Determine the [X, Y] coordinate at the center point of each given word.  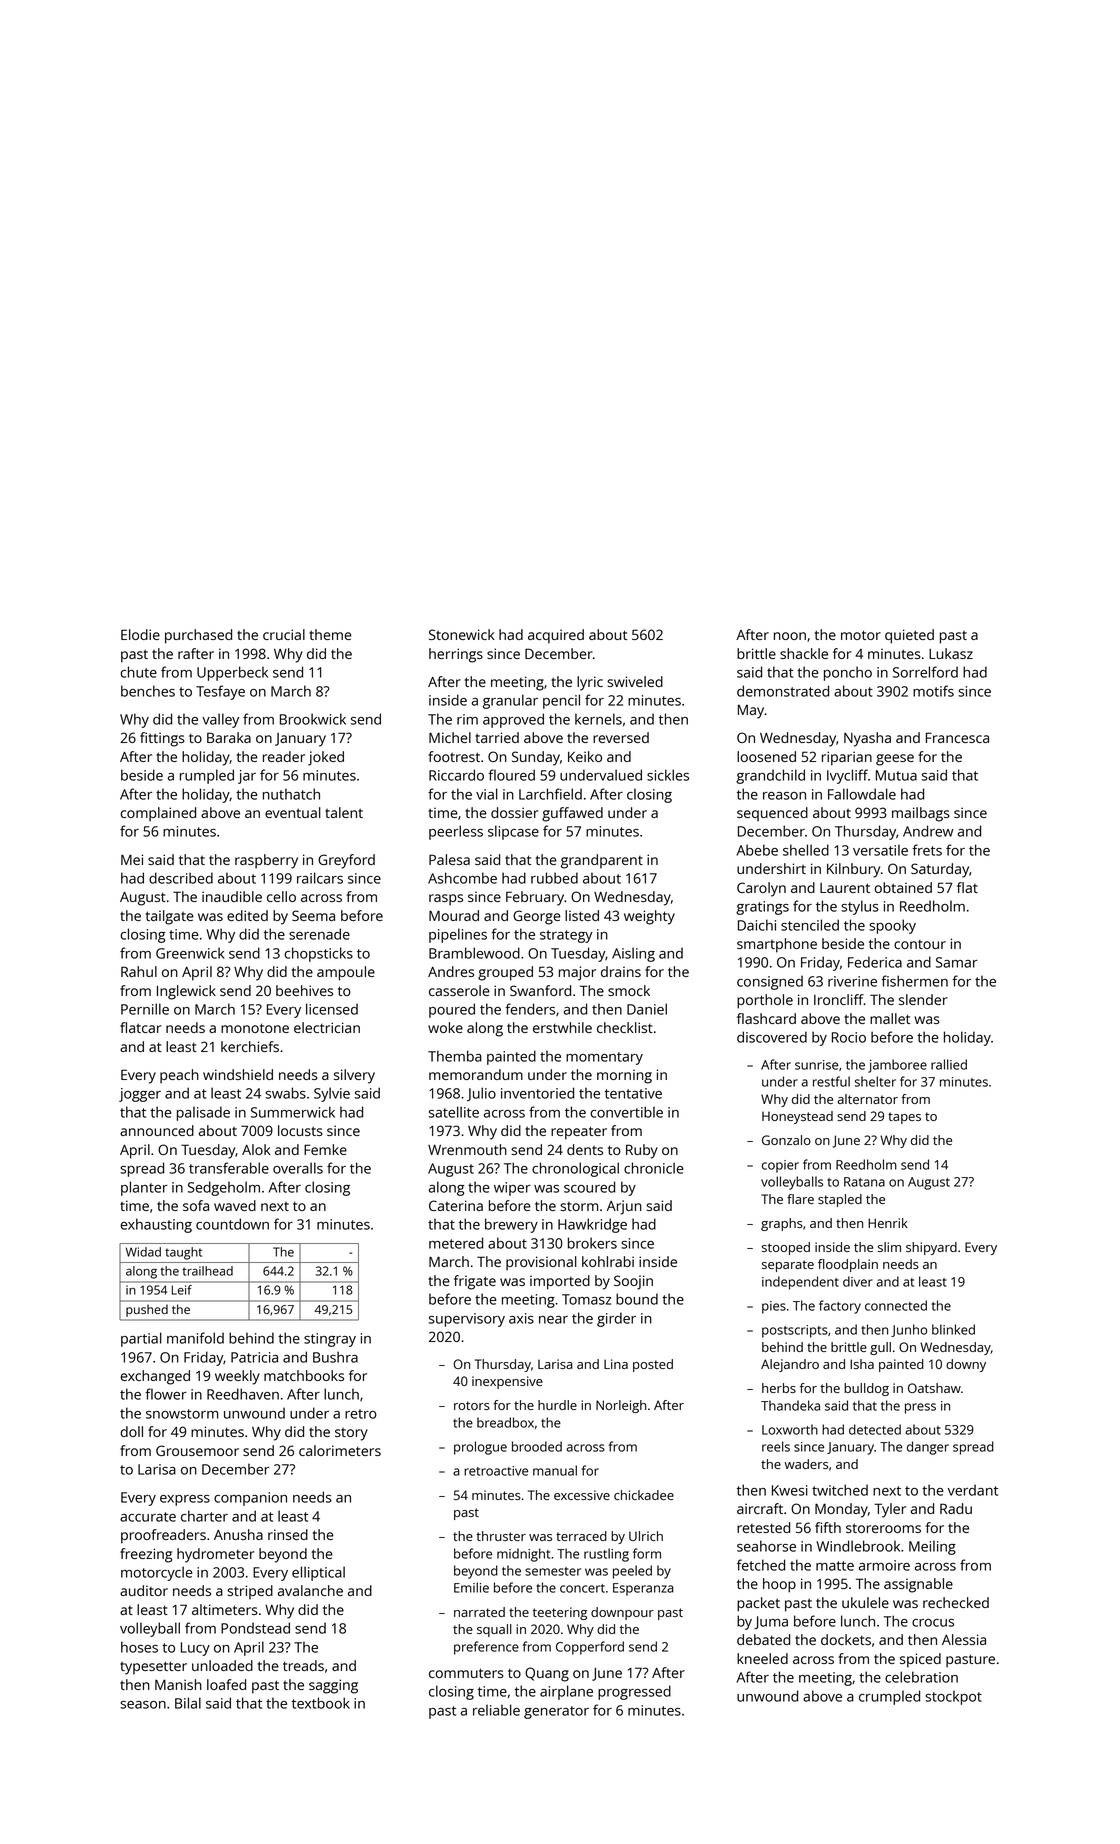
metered [456, 1243]
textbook [321, 1703]
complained [158, 814]
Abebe [757, 850]
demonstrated [783, 691]
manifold [195, 1338]
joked [326, 758]
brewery [511, 1225]
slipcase [513, 832]
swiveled [635, 681]
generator [556, 1712]
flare [800, 1199]
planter [144, 1188]
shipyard [931, 1248]
